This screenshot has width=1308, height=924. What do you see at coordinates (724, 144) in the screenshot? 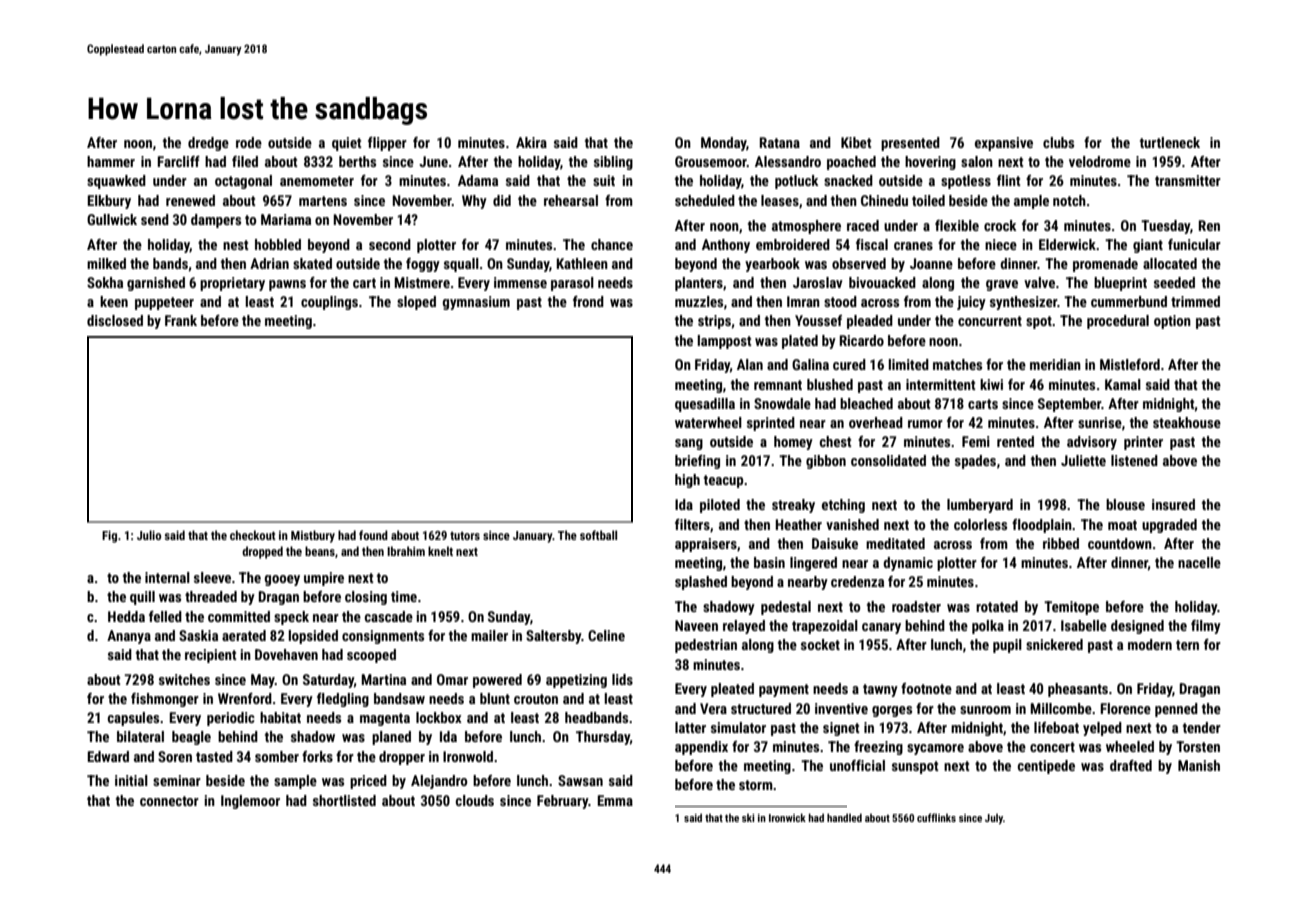
I see `Monday` at bounding box center [724, 144].
